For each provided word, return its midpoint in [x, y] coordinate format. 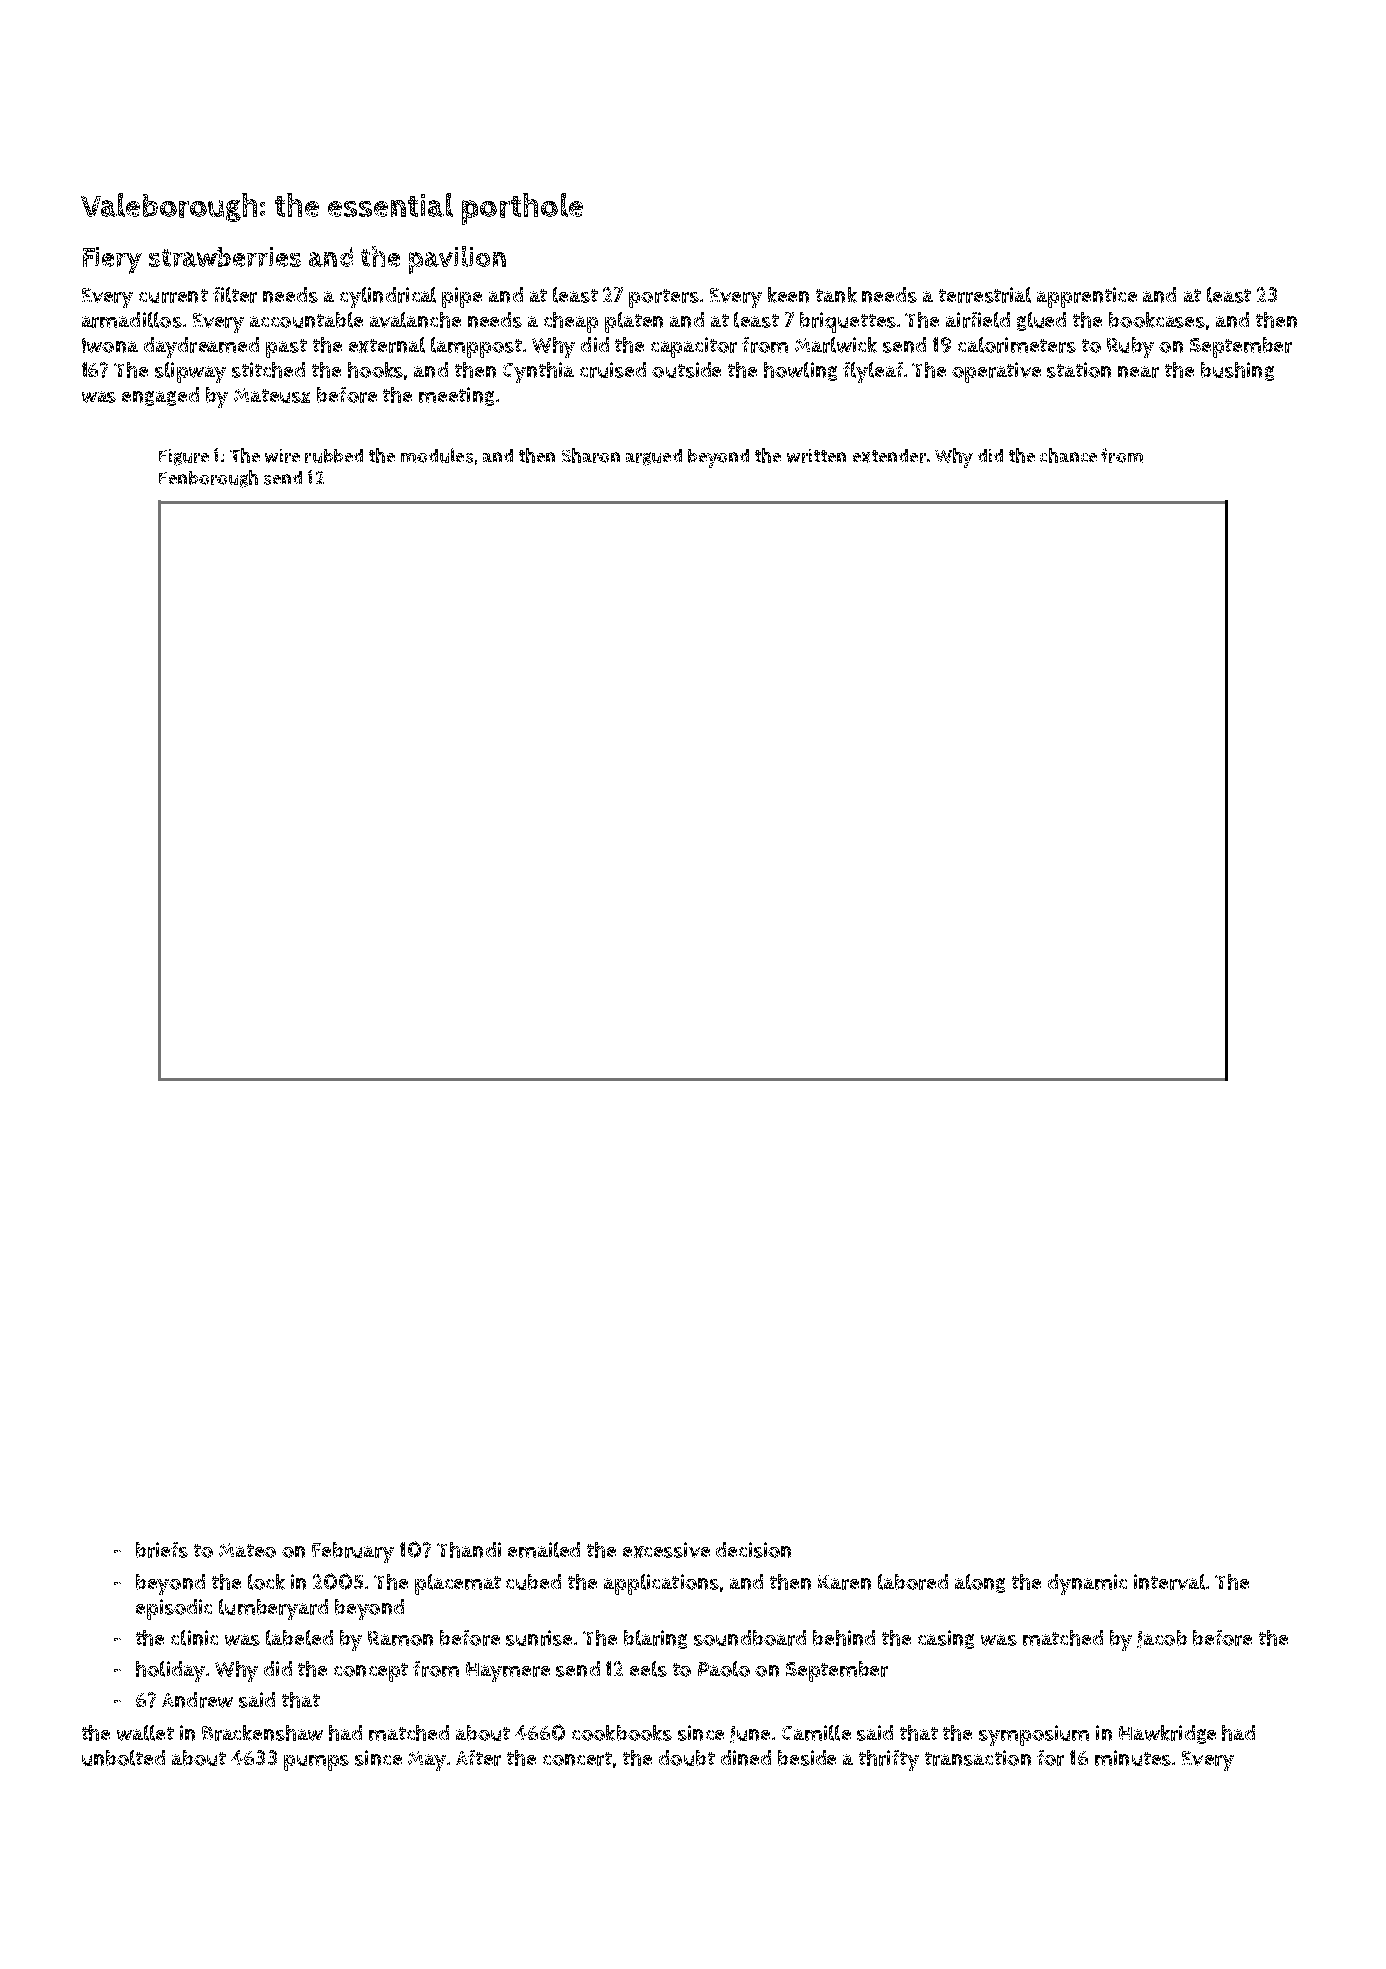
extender [889, 456]
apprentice [1087, 297]
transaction [978, 1758]
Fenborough [208, 479]
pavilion [457, 260]
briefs [162, 1550]
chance [1068, 455]
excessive [666, 1550]
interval [1169, 1582]
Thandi [469, 1550]
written [816, 456]
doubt [687, 1758]
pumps [316, 1763]
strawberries [225, 257]
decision [753, 1550]
